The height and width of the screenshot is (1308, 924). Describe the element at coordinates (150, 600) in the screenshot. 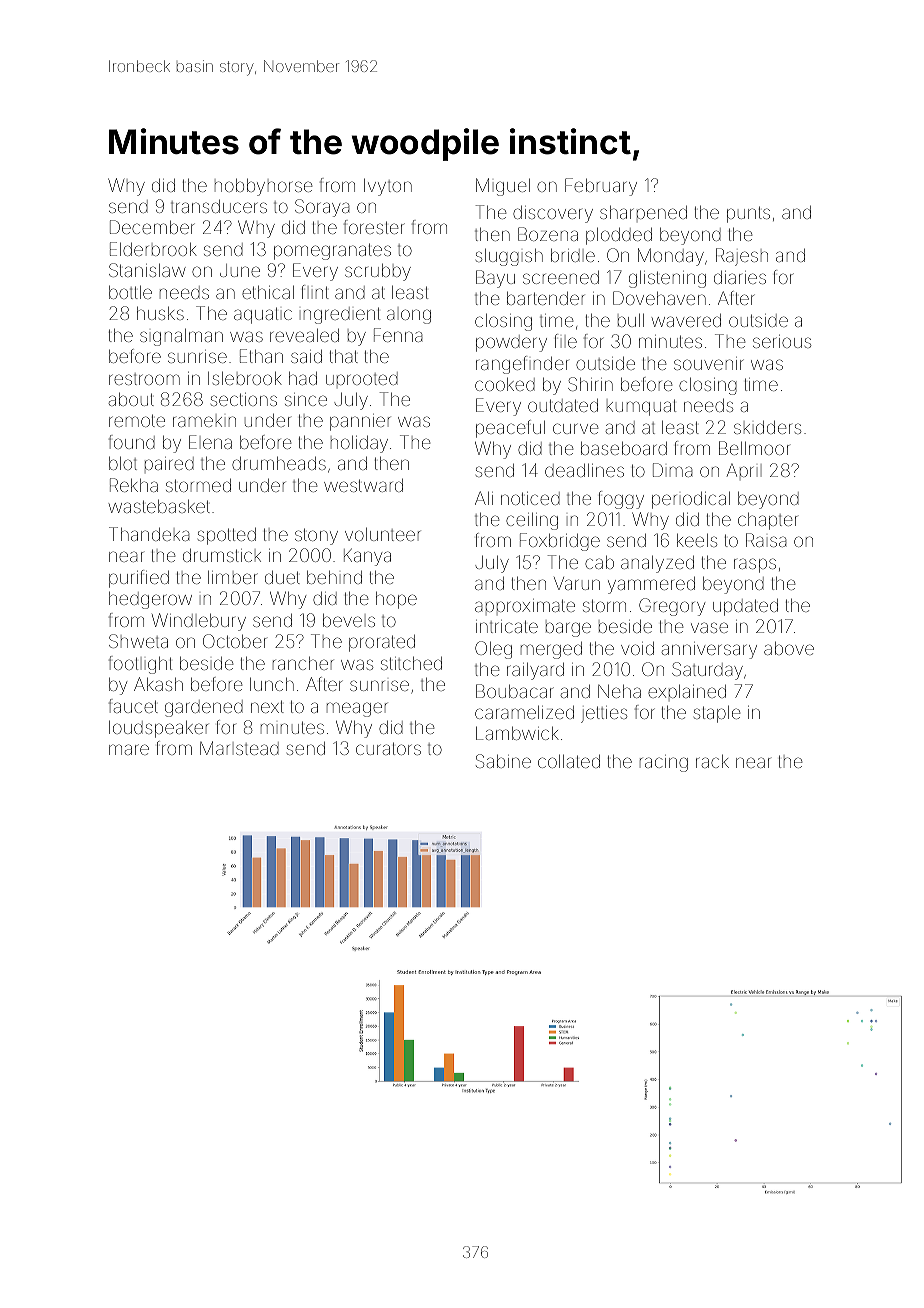

I see `hedgerow` at that location.
